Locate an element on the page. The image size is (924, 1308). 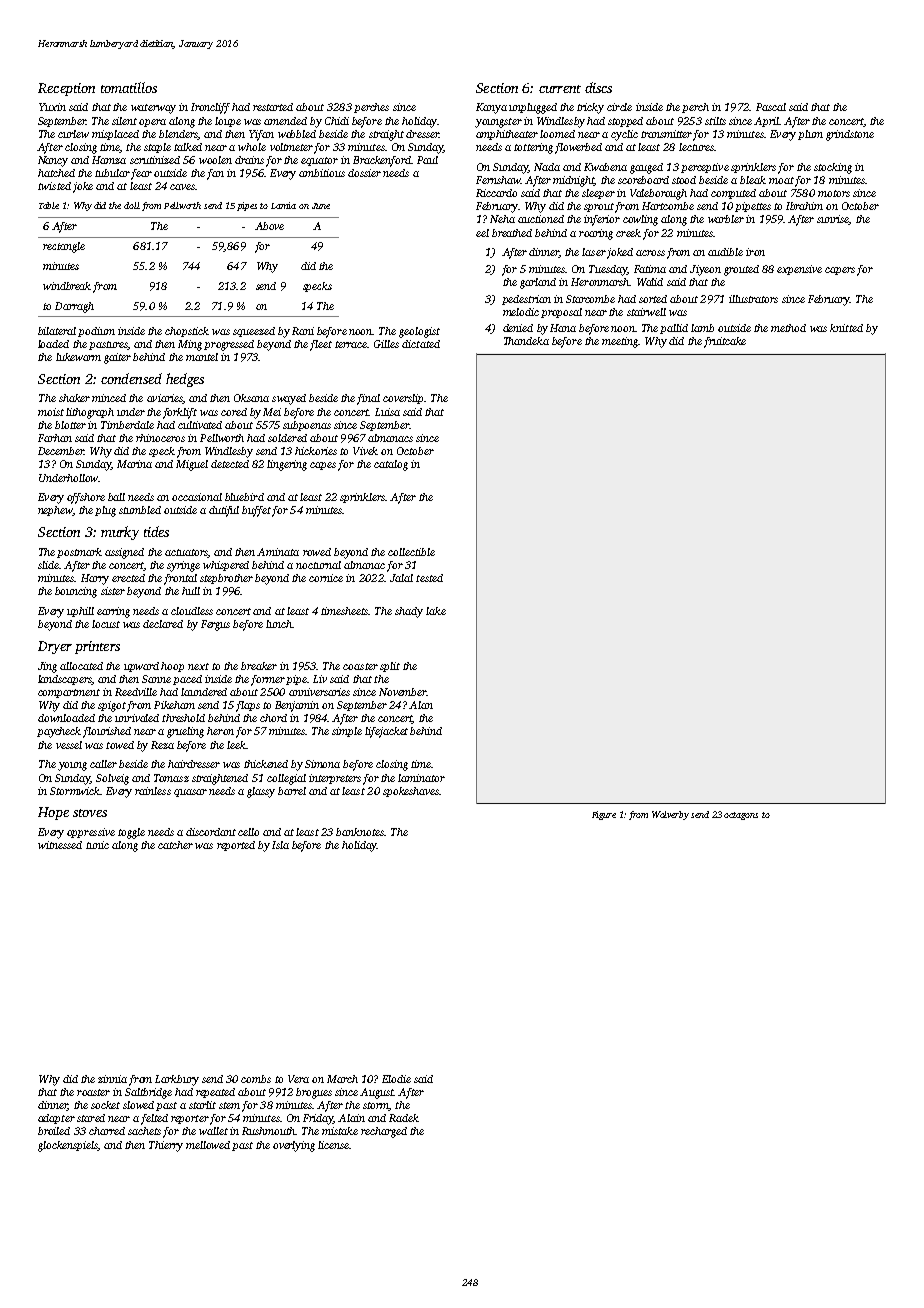
frontal is located at coordinates (180, 579).
